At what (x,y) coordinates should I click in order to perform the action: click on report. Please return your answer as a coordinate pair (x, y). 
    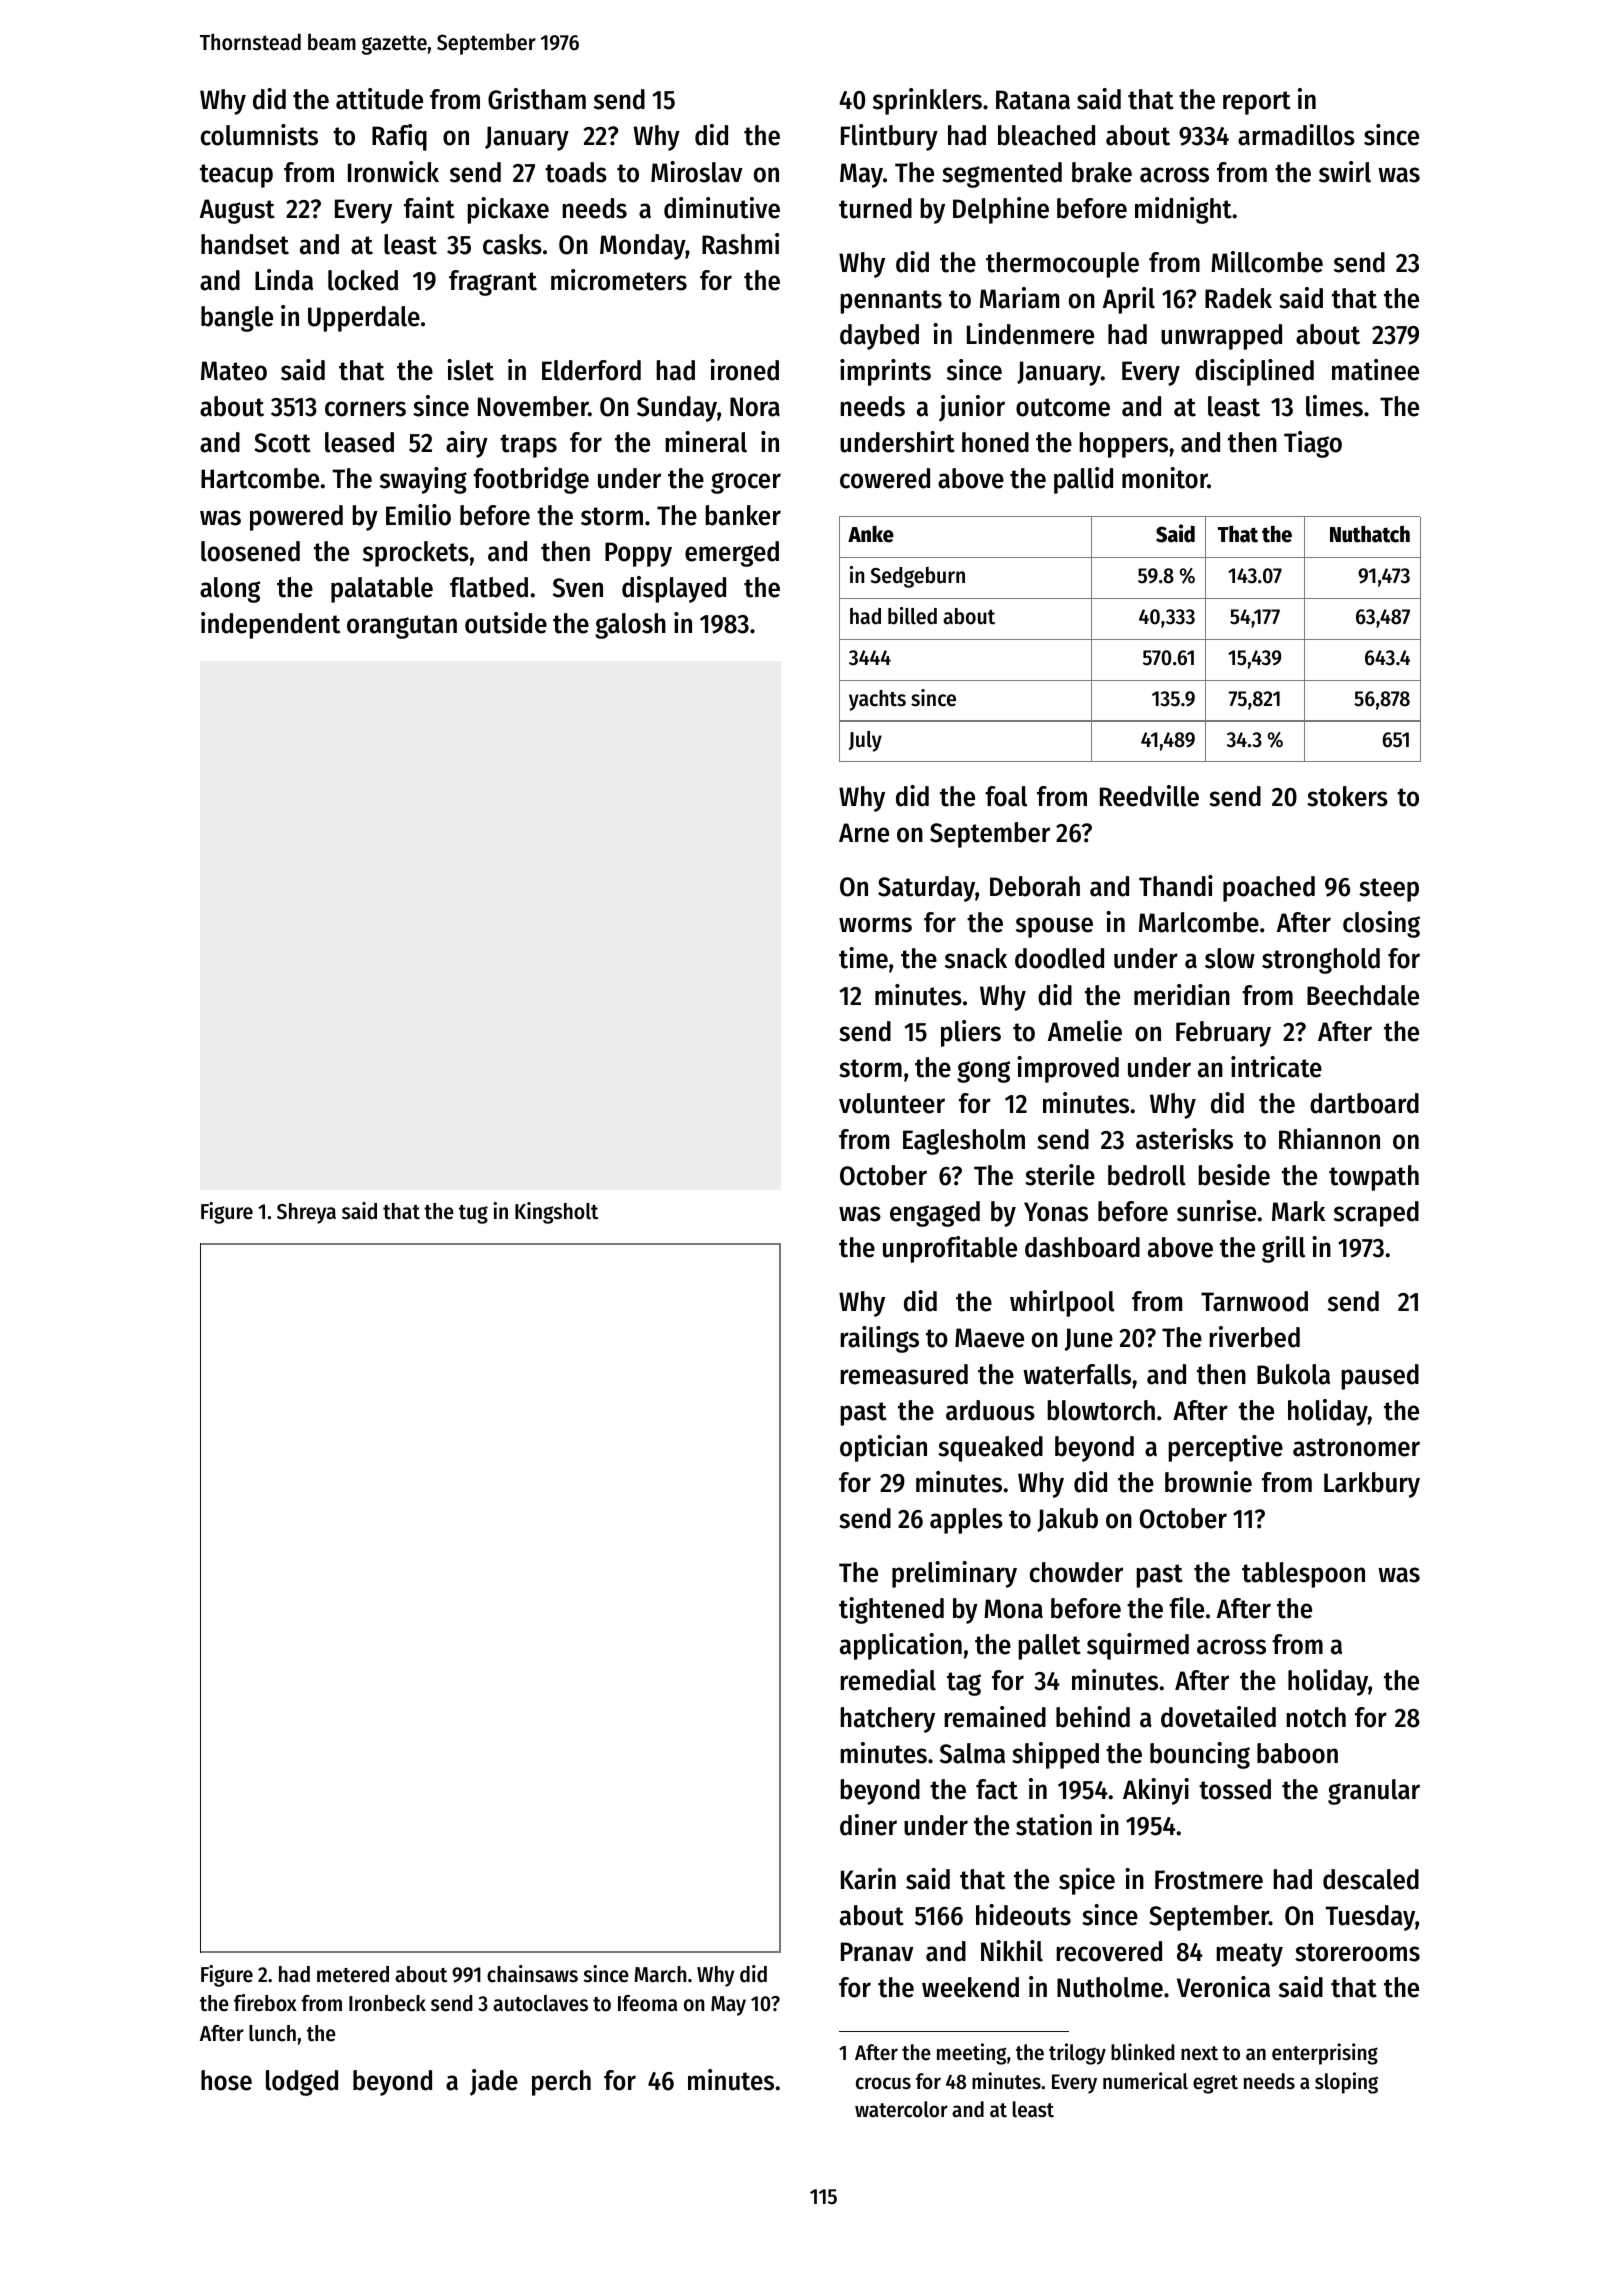
    Looking at the image, I should click on (1257, 103).
